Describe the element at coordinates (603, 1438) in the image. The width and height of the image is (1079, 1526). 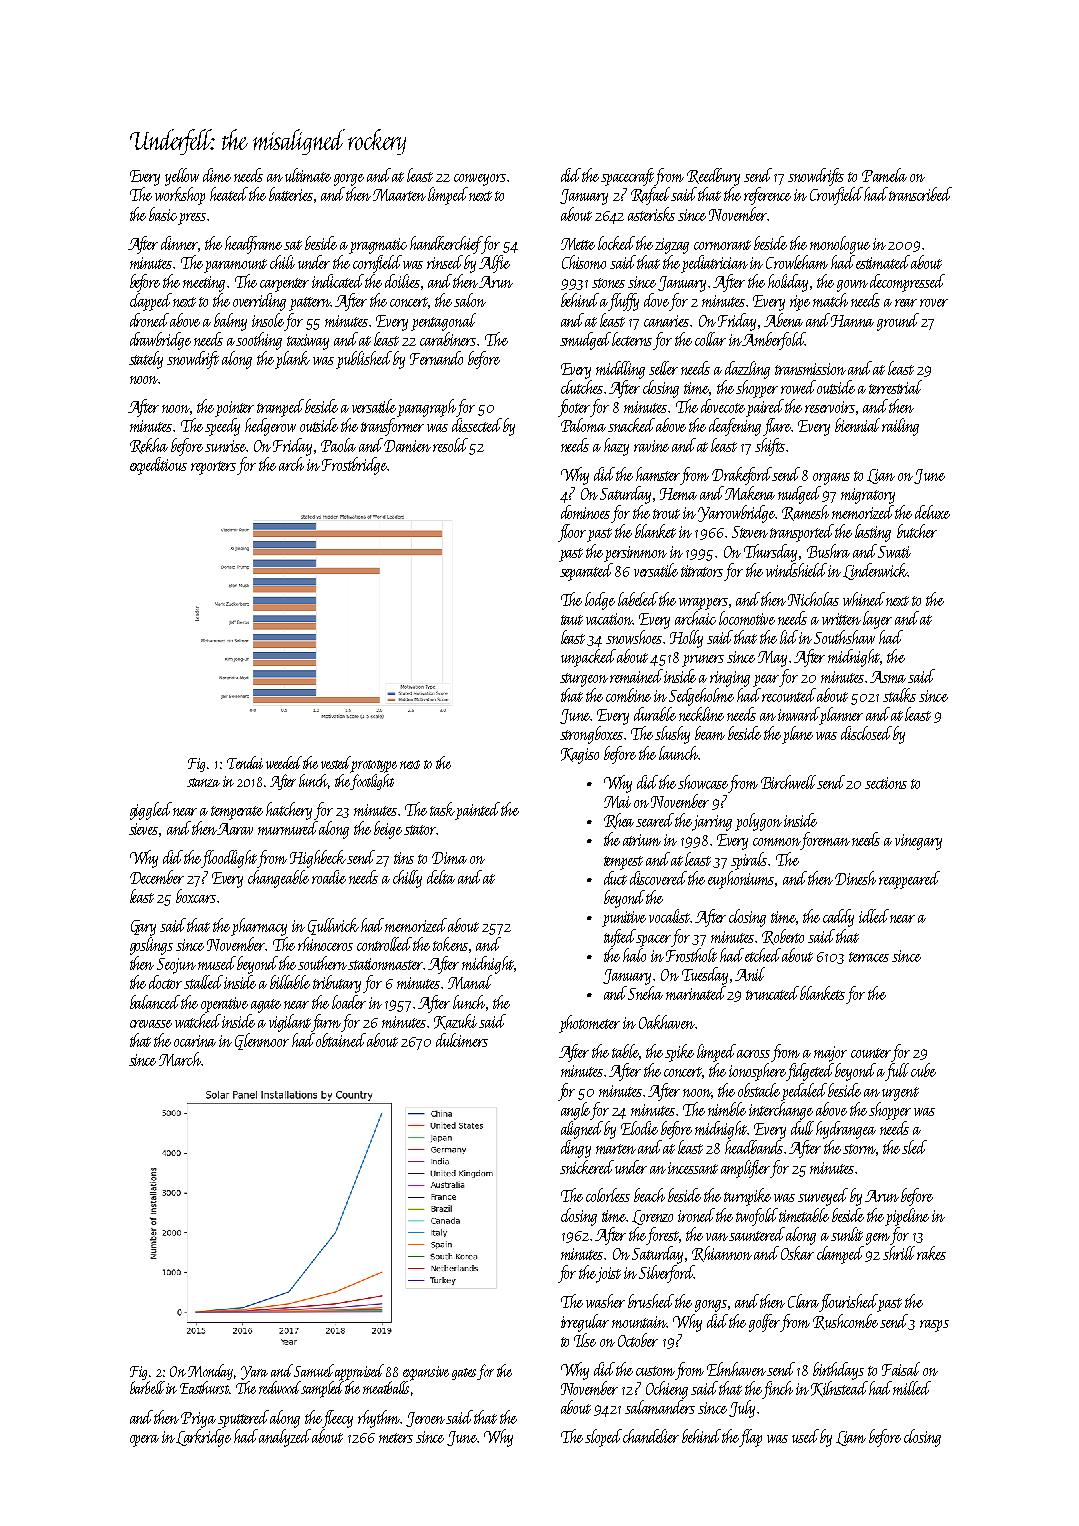
I see `sloped` at that location.
